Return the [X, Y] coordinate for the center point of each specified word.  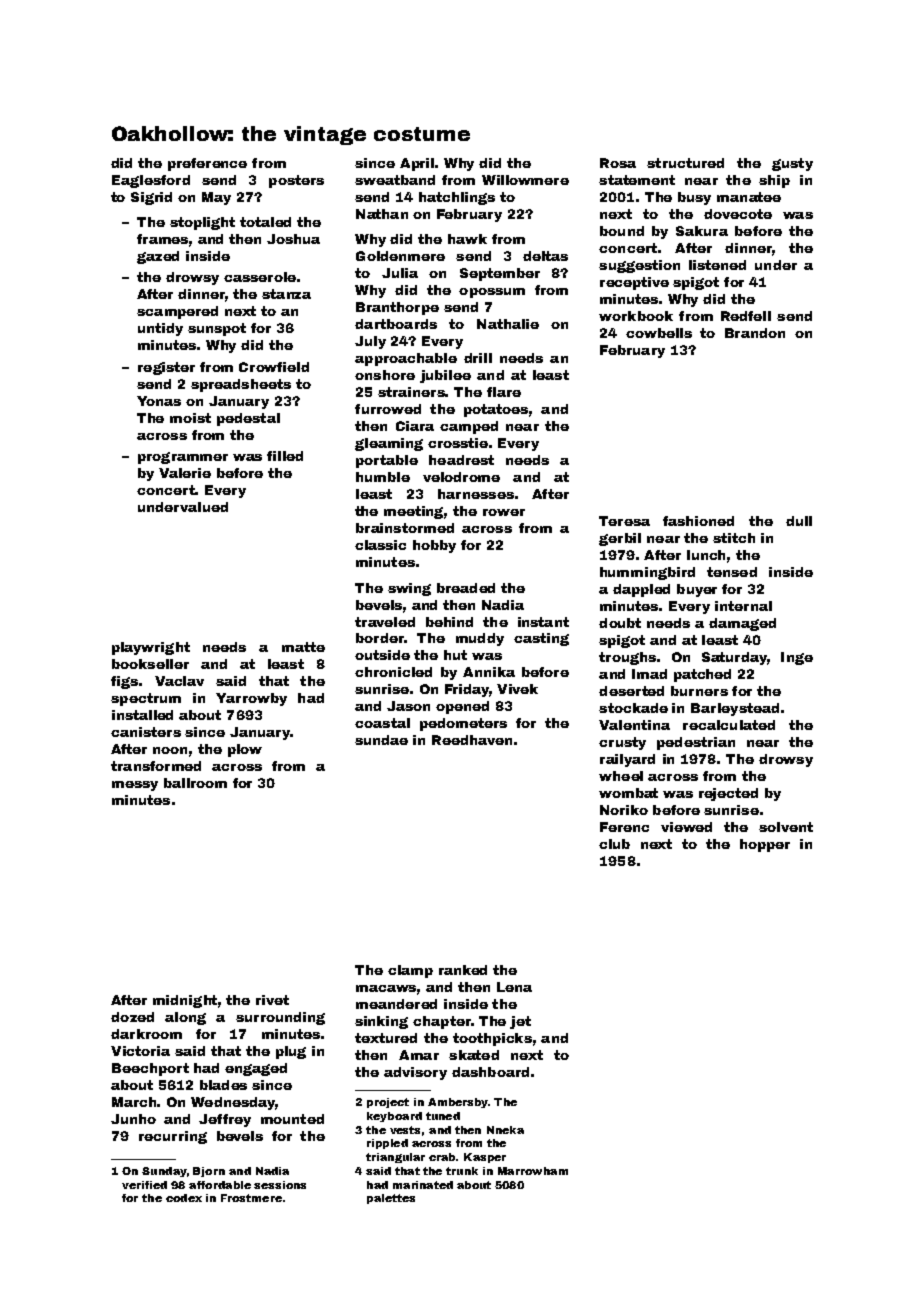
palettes [391, 1199]
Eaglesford [151, 181]
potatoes [496, 410]
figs [124, 682]
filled [285, 456]
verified [144, 1185]
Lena [514, 987]
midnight [185, 1001]
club [614, 844]
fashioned [698, 521]
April [417, 164]
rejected [728, 794]
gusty [792, 164]
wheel [621, 776]
